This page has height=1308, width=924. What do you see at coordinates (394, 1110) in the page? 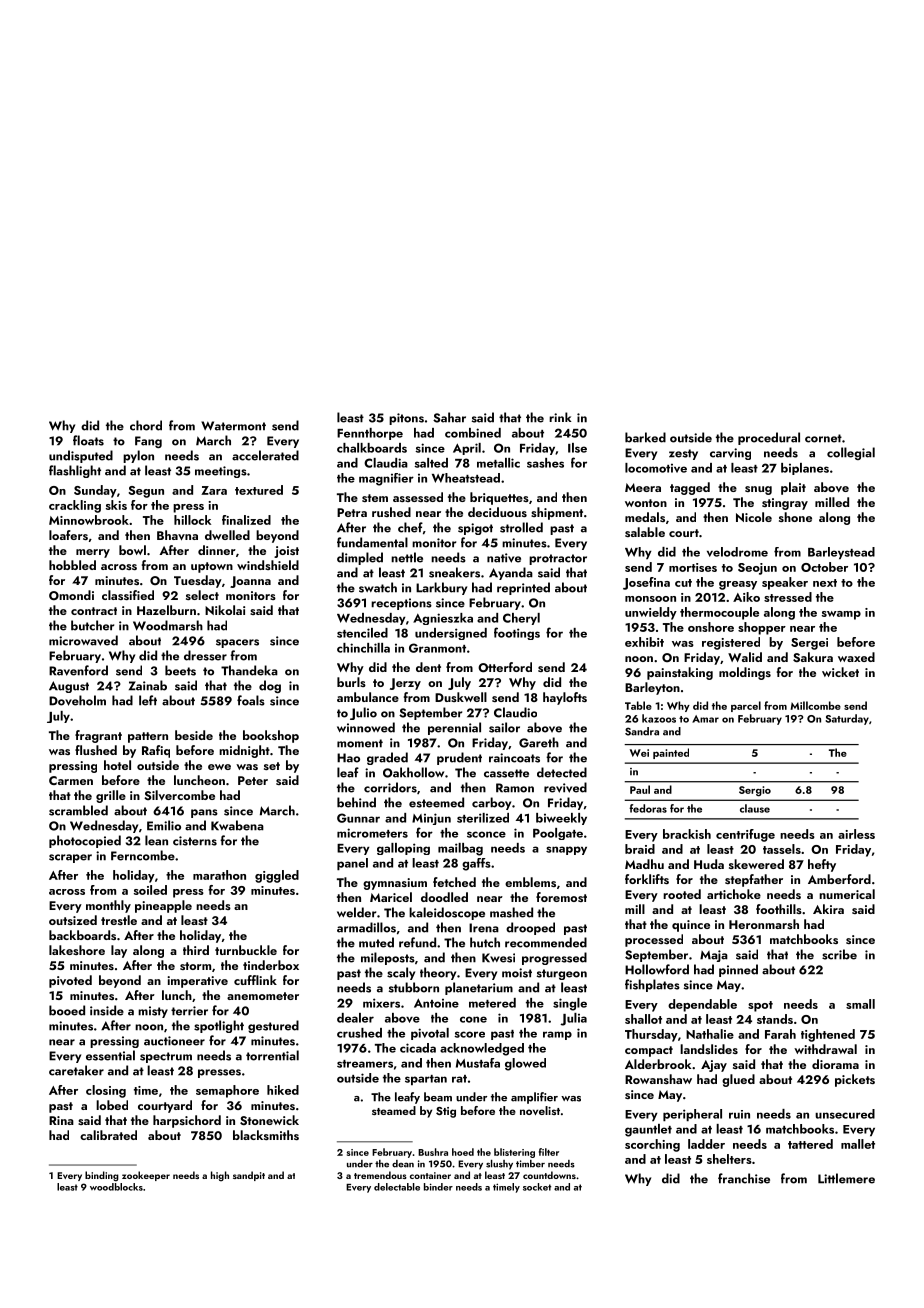
I see `steamed` at bounding box center [394, 1110].
